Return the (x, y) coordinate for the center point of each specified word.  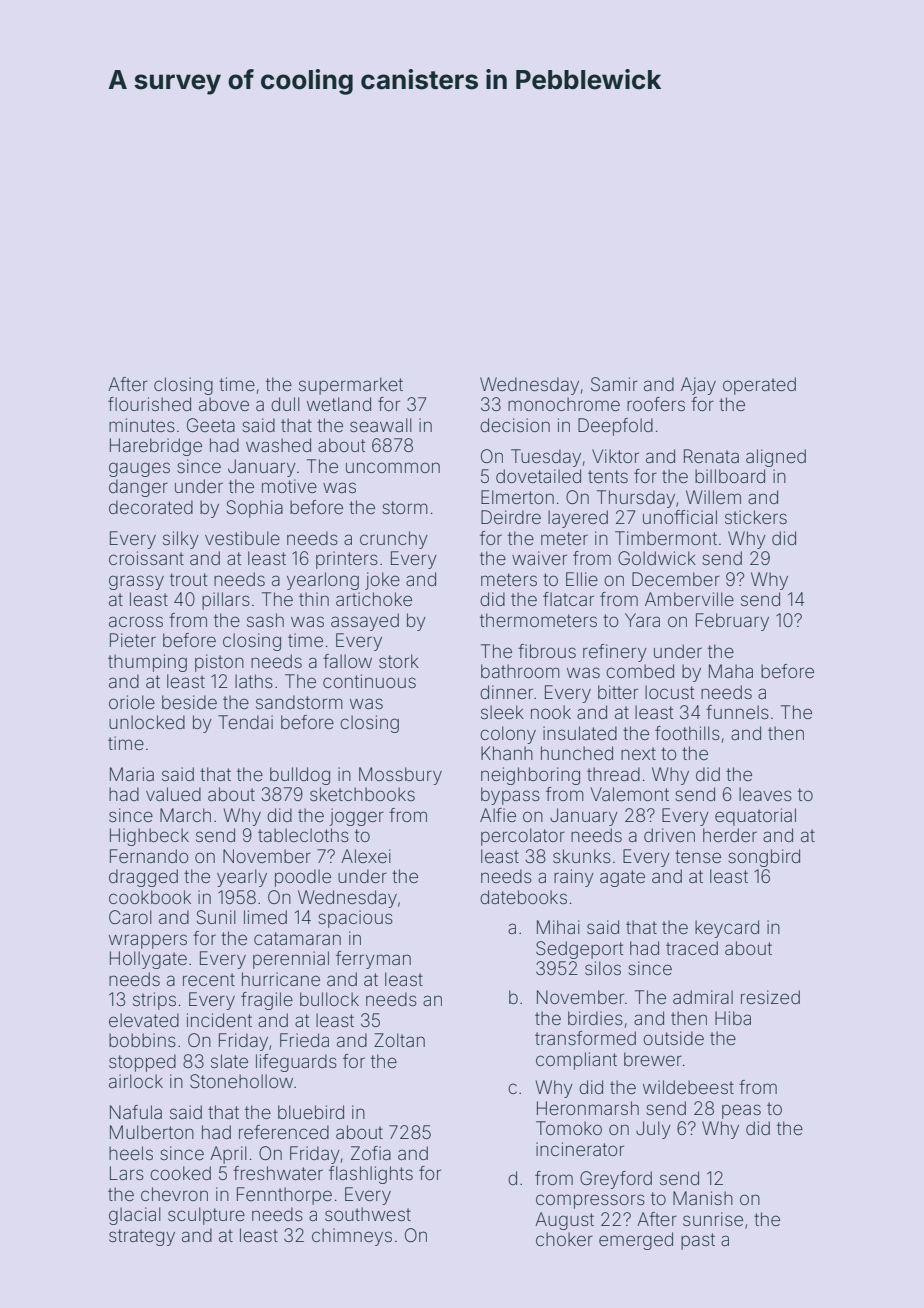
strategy (142, 1237)
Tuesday (546, 458)
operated (759, 386)
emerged (636, 1241)
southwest (368, 1214)
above (224, 404)
